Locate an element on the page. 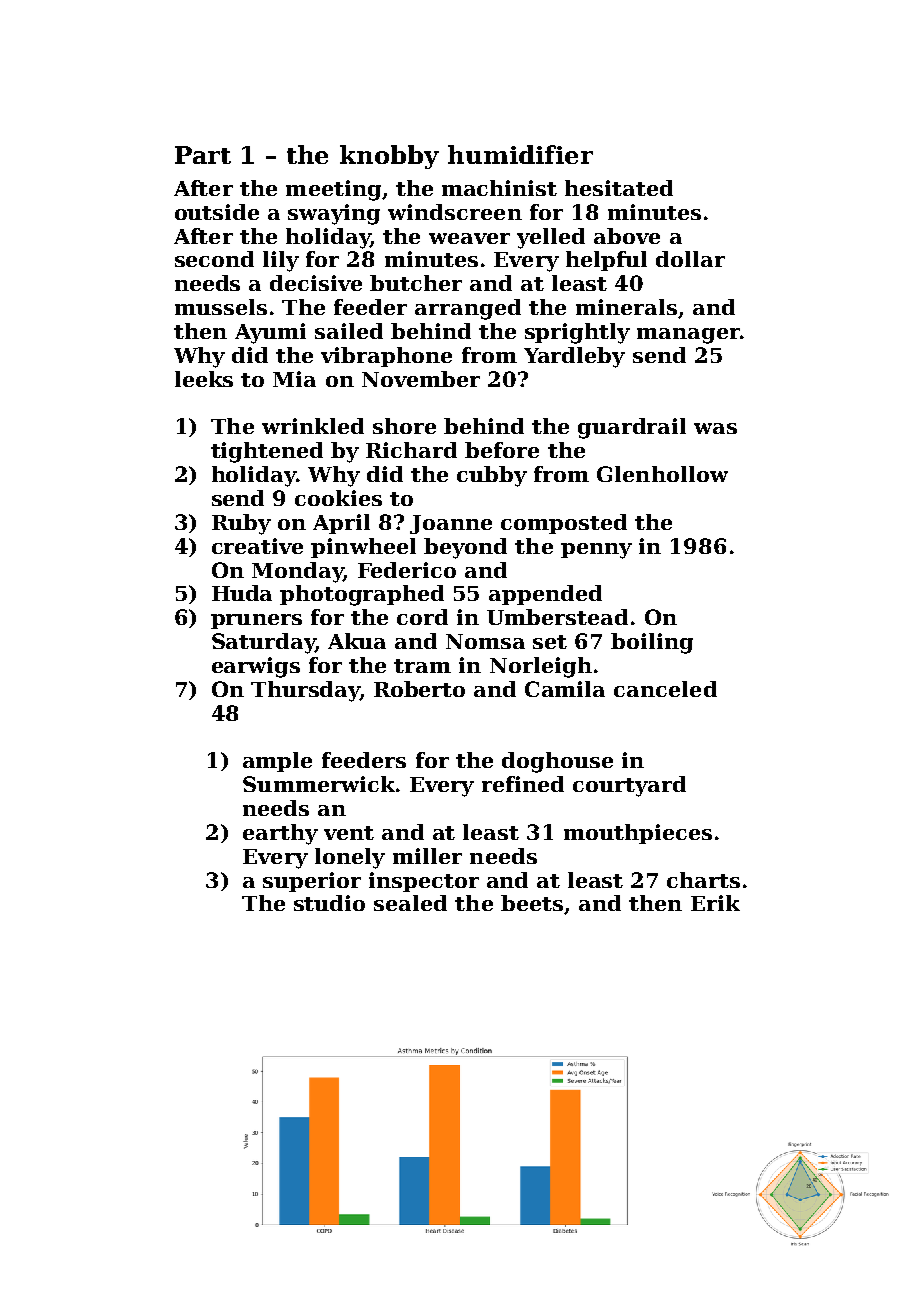 The height and width of the document is (1311, 924). canceled is located at coordinates (665, 689).
